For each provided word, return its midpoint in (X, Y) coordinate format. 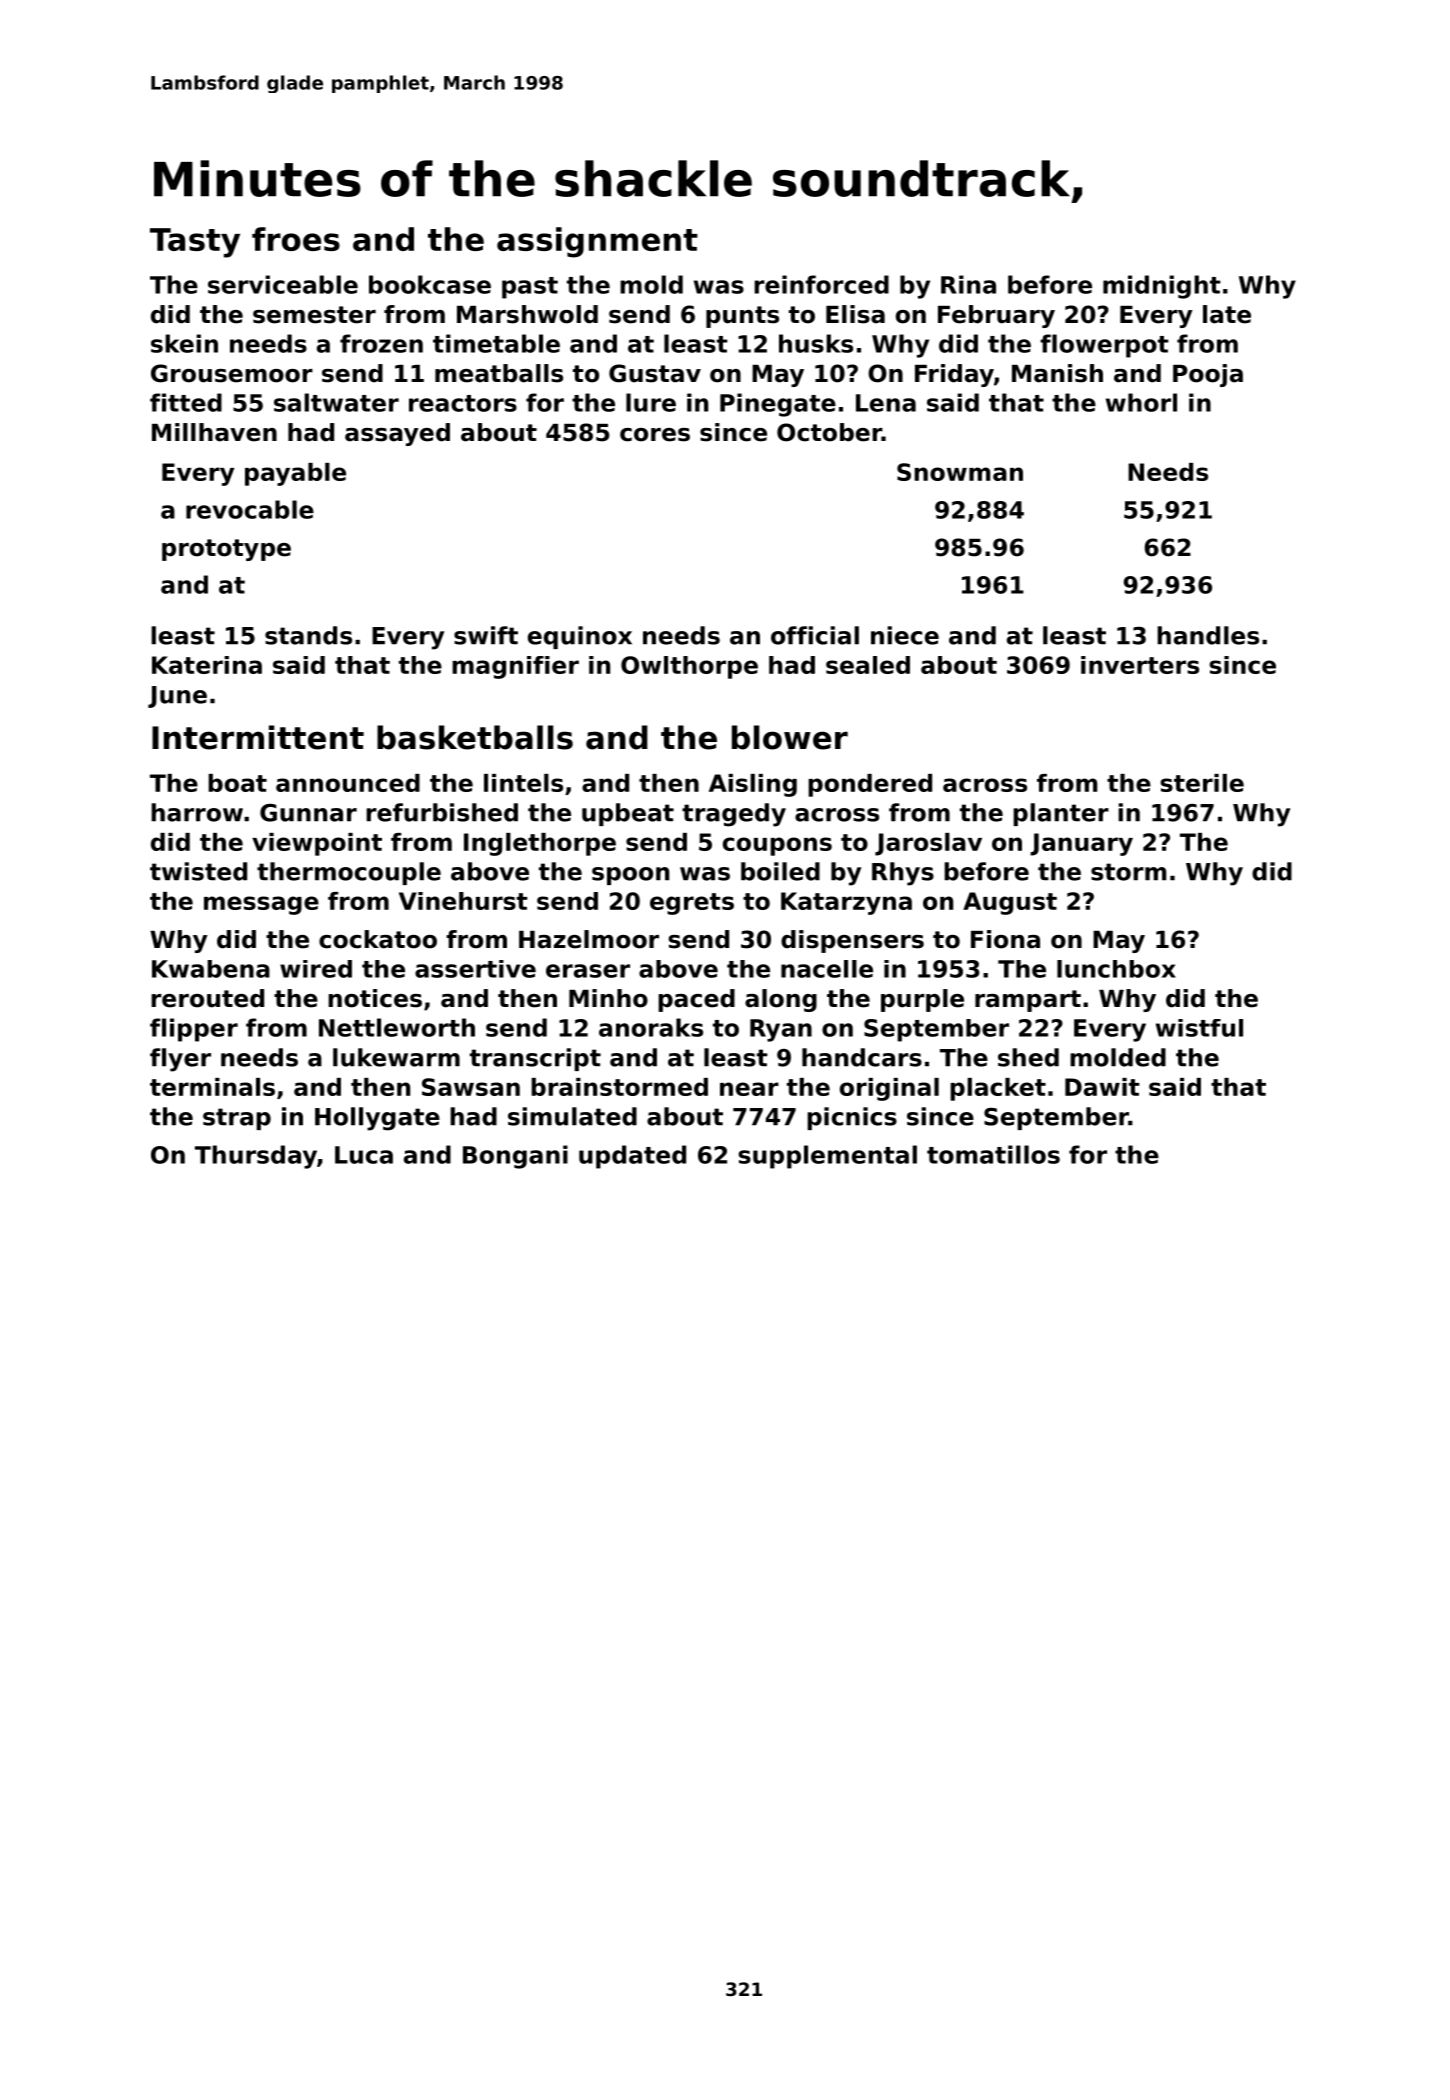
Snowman (960, 472)
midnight (1162, 287)
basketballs (475, 737)
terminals (212, 1087)
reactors (463, 403)
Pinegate (778, 405)
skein (184, 343)
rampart (1028, 1001)
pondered (870, 785)
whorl (1141, 402)
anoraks (651, 1027)
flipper (194, 1030)
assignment (597, 242)
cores (655, 435)
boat (237, 783)
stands (308, 635)
